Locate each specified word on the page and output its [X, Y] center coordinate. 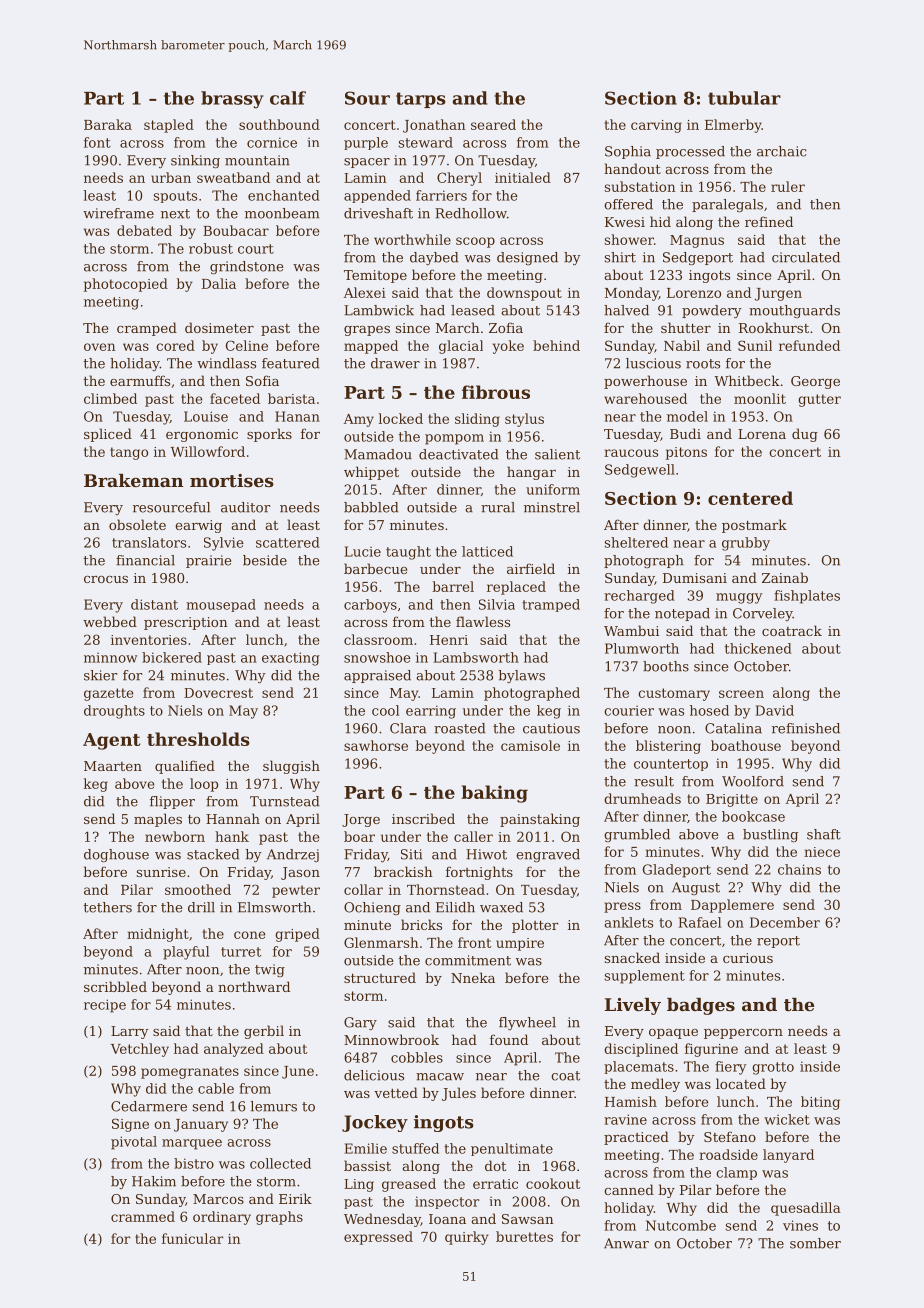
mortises [232, 480]
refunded [809, 345]
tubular [744, 98]
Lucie [362, 551]
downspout [524, 294]
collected [280, 1163]
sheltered [636, 542]
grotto [773, 1068]
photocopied [126, 285]
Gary [360, 1023]
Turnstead [284, 801]
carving [656, 126]
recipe [105, 1006]
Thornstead [446, 889]
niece [822, 852]
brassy [232, 100]
